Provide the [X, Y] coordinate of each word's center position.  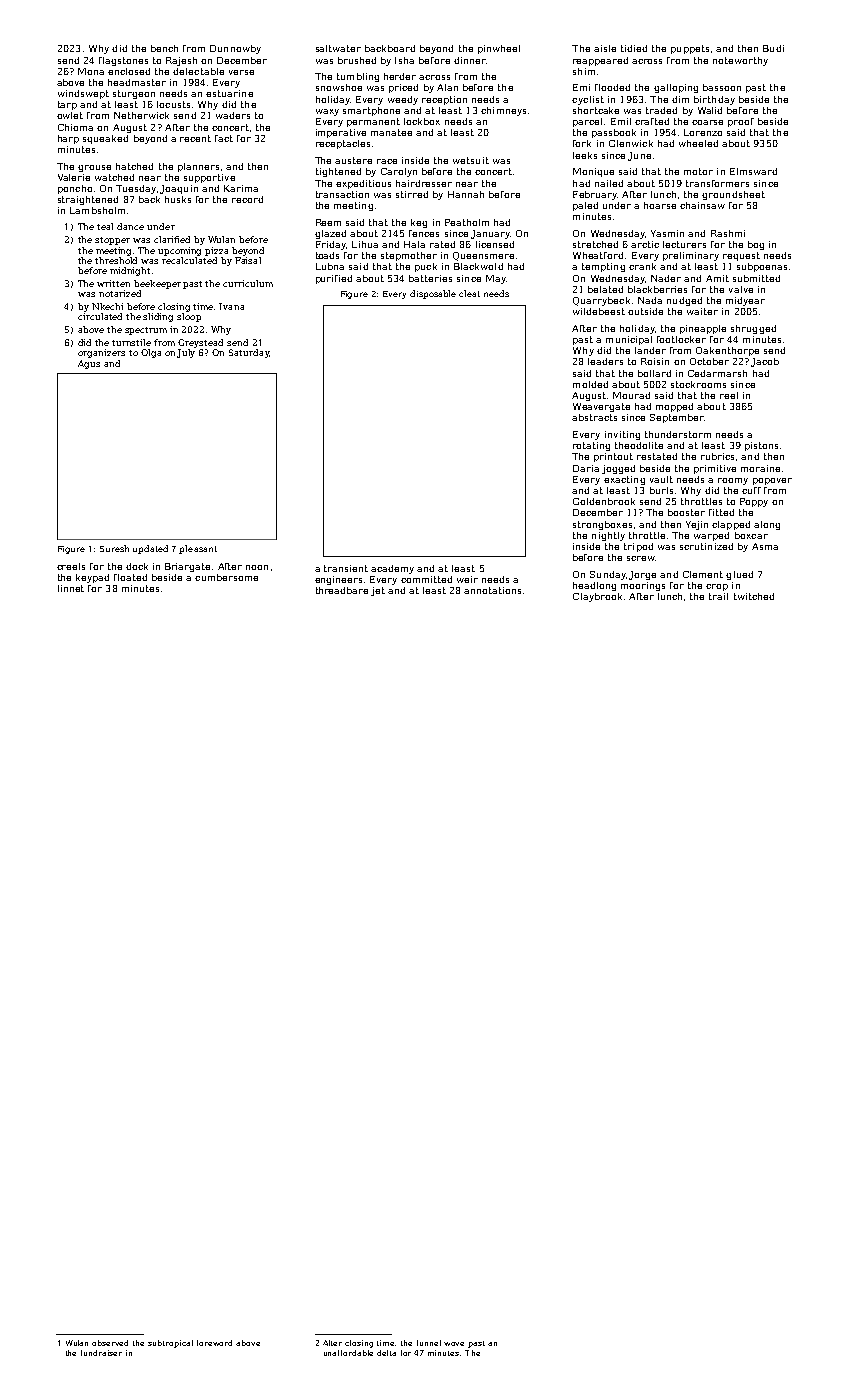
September [677, 418]
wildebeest [599, 311]
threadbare [342, 590]
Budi [773, 48]
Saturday [249, 353]
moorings [643, 586]
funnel [429, 1343]
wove [454, 1344]
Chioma [75, 127]
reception [444, 100]
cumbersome [226, 577]
